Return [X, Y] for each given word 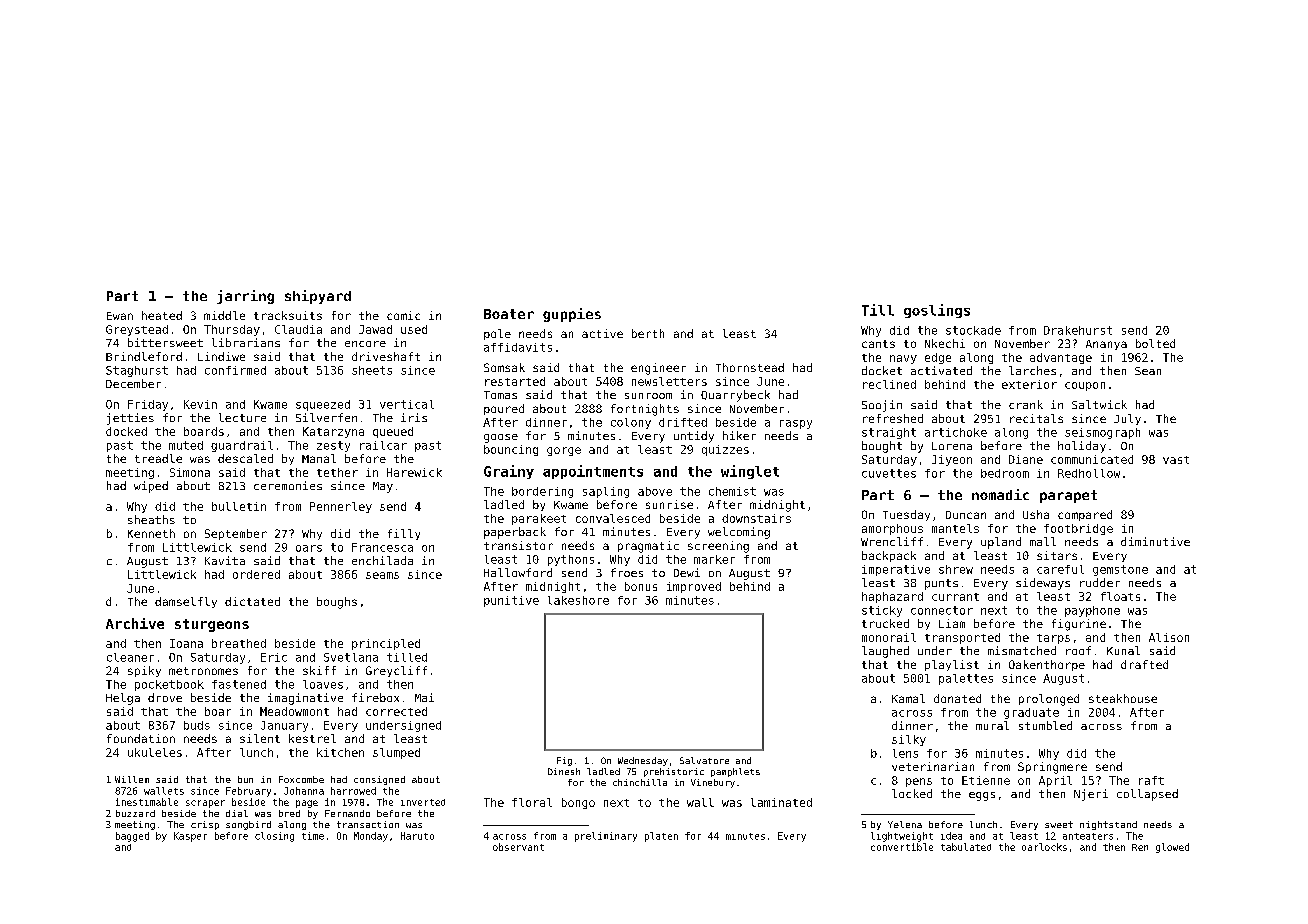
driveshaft [386, 356]
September [236, 534]
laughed [885, 652]
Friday [148, 405]
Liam [952, 623]
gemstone [1120, 570]
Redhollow [1089, 473]
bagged [132, 837]
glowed [1172, 848]
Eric [274, 657]
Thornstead [750, 367]
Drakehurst [1078, 330]
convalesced [613, 518]
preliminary [606, 837]
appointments [593, 472]
